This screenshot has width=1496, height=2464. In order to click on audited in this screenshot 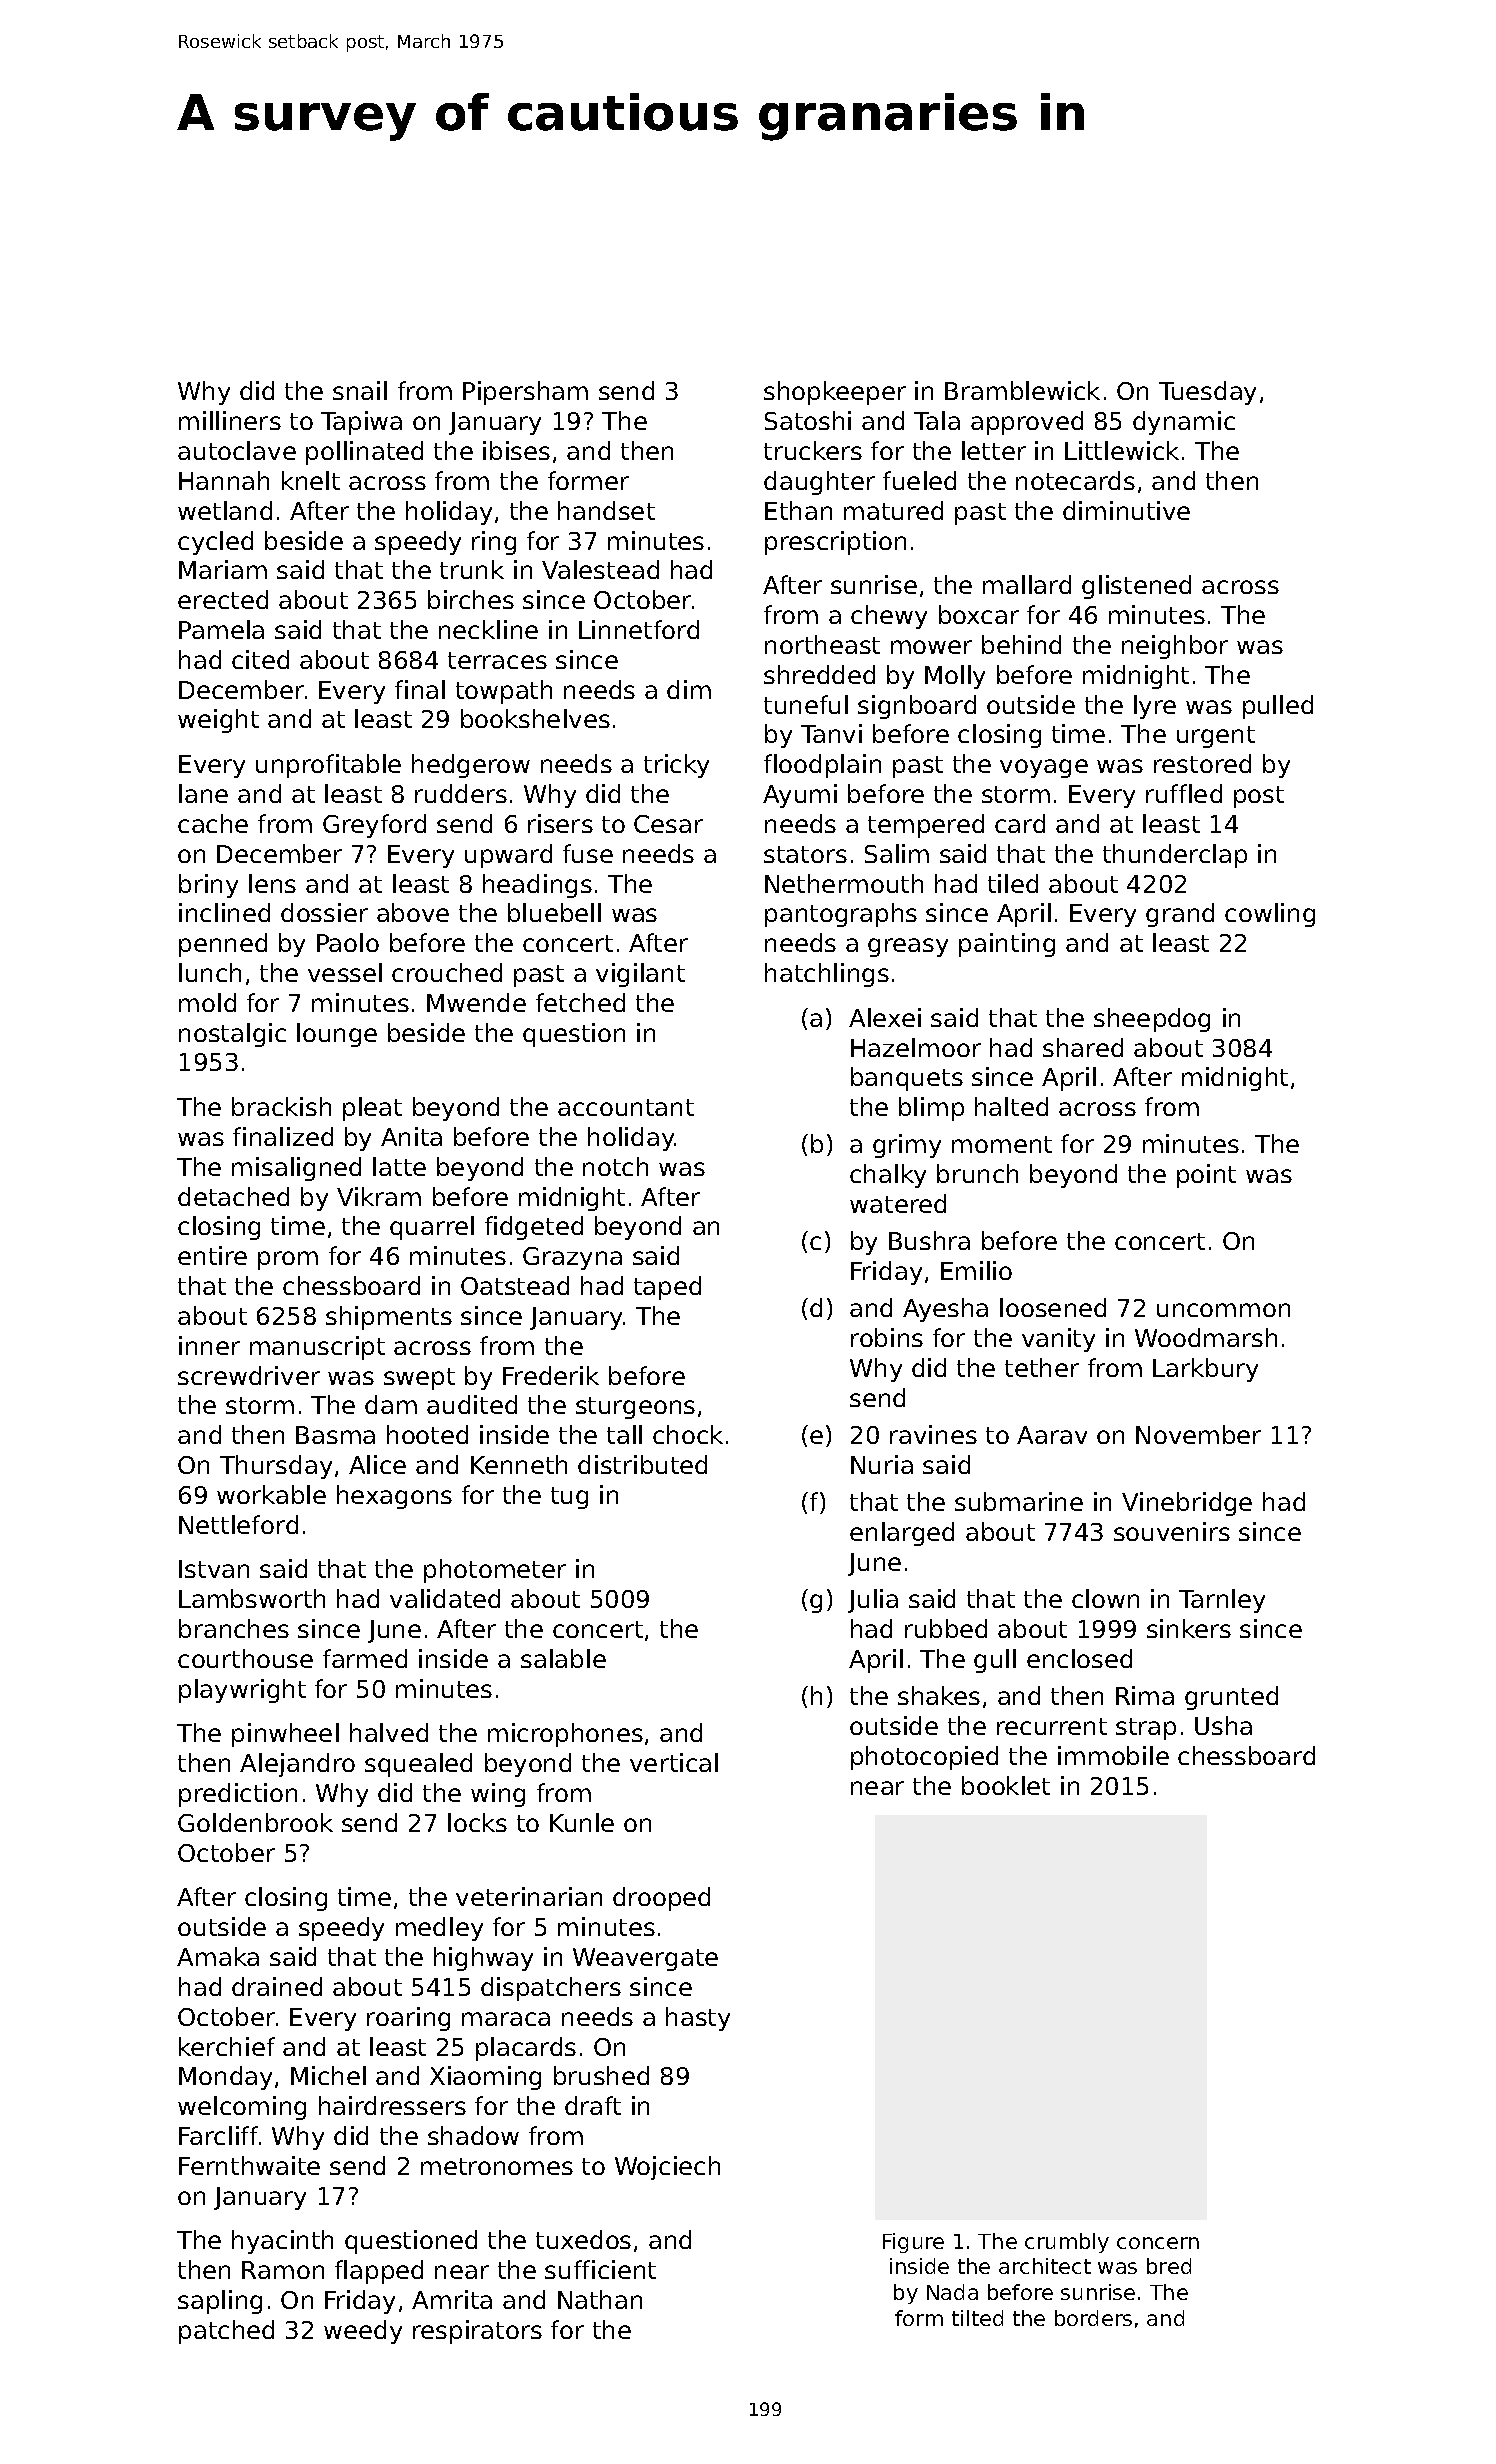, I will do `click(472, 1404)`.
